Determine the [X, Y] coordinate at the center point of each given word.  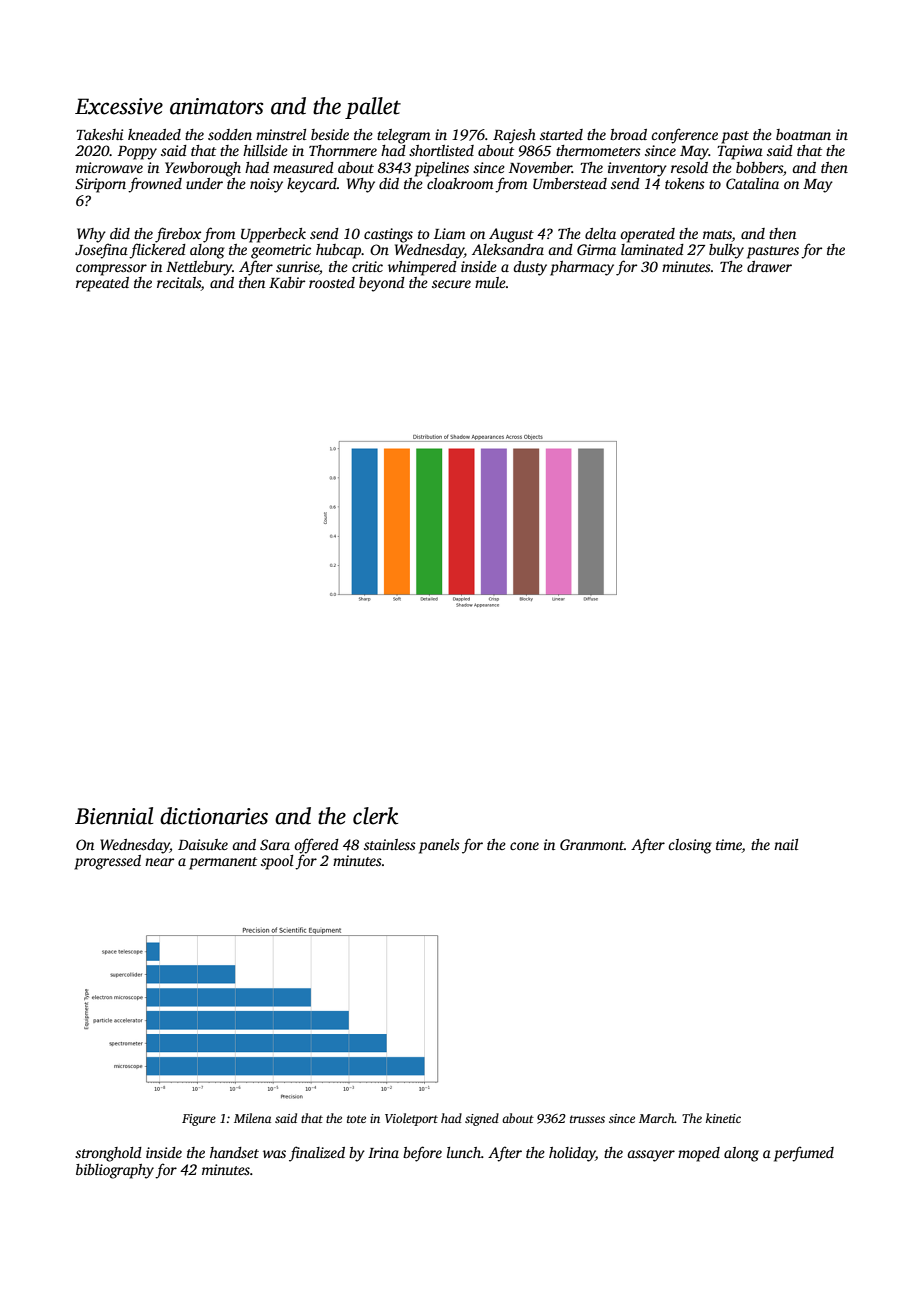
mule [490, 282]
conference [684, 136]
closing [690, 846]
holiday [572, 1154]
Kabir [287, 282]
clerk [375, 816]
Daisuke [203, 844]
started [561, 134]
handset [234, 1152]
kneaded [154, 134]
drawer [769, 266]
